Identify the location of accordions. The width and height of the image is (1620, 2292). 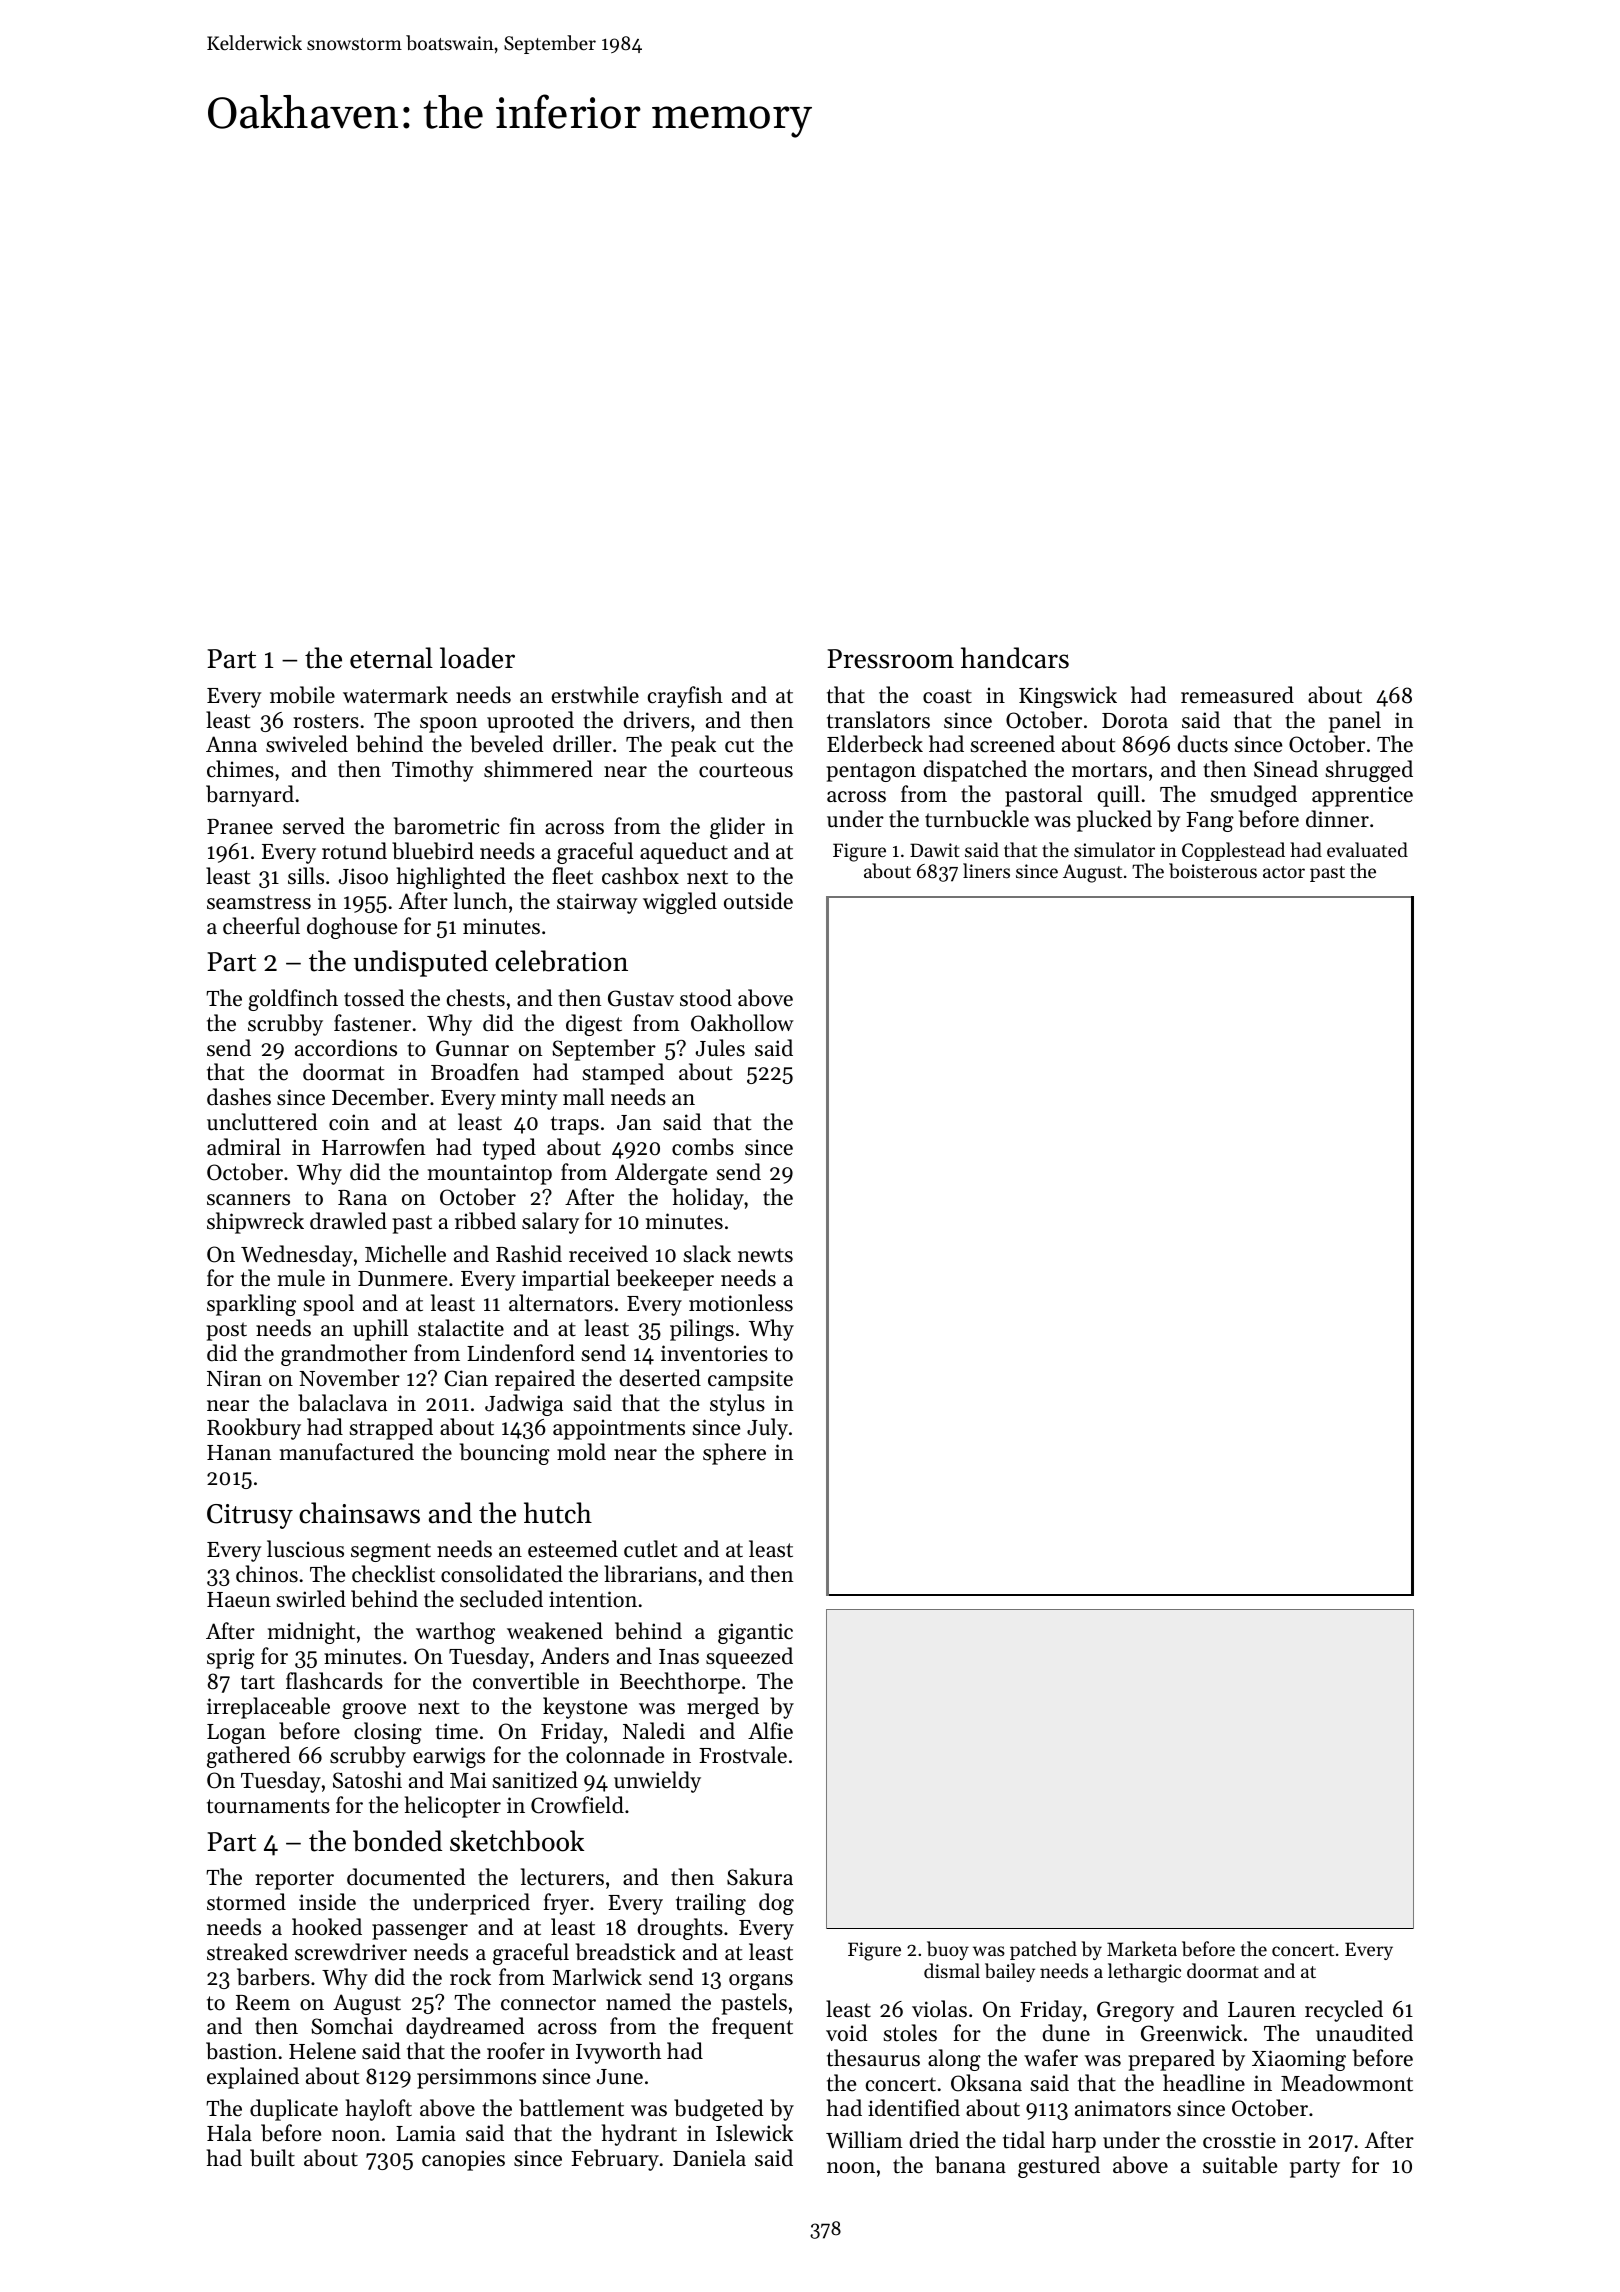
(346, 1048).
